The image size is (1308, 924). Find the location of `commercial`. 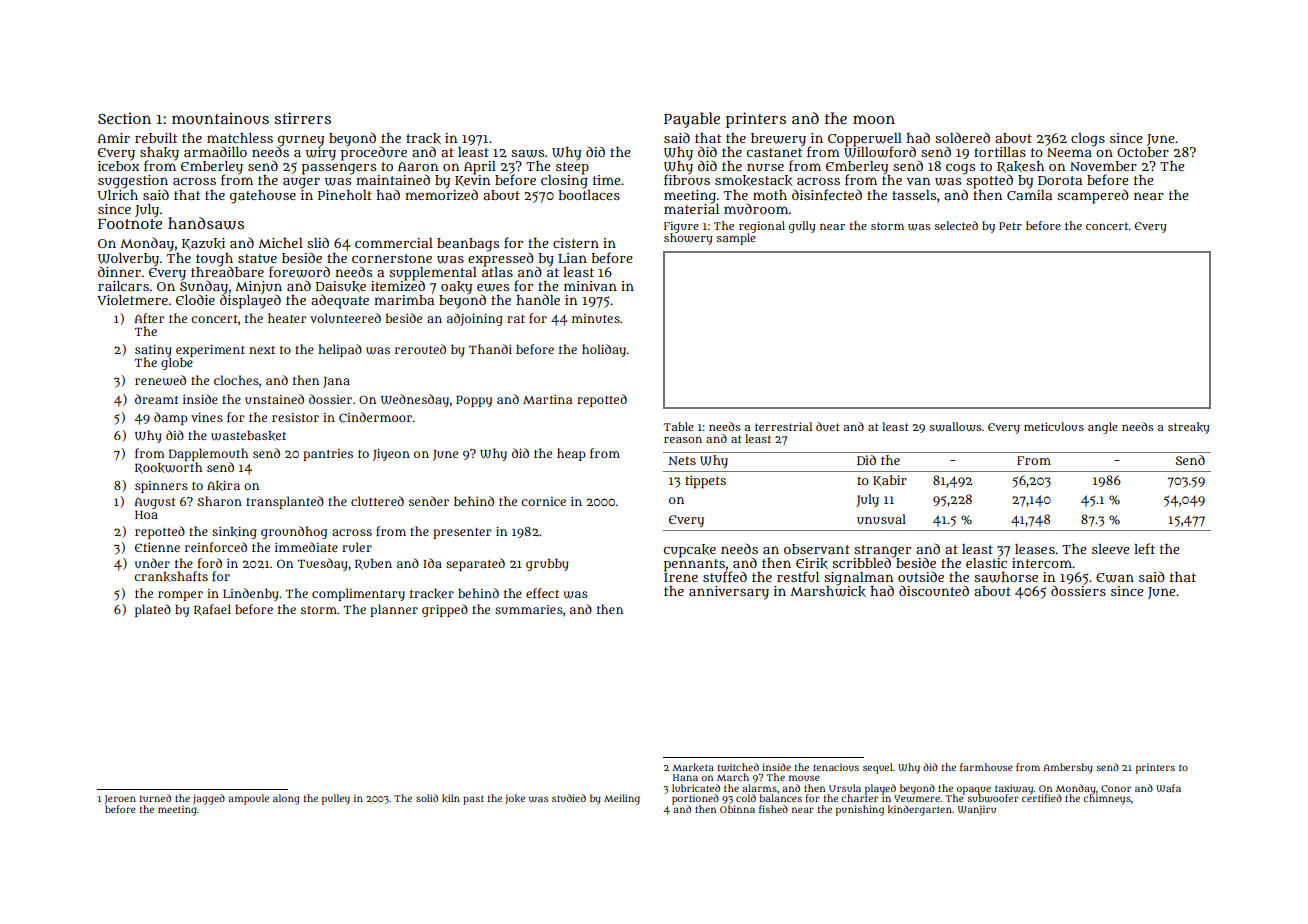

commercial is located at coordinates (394, 243).
